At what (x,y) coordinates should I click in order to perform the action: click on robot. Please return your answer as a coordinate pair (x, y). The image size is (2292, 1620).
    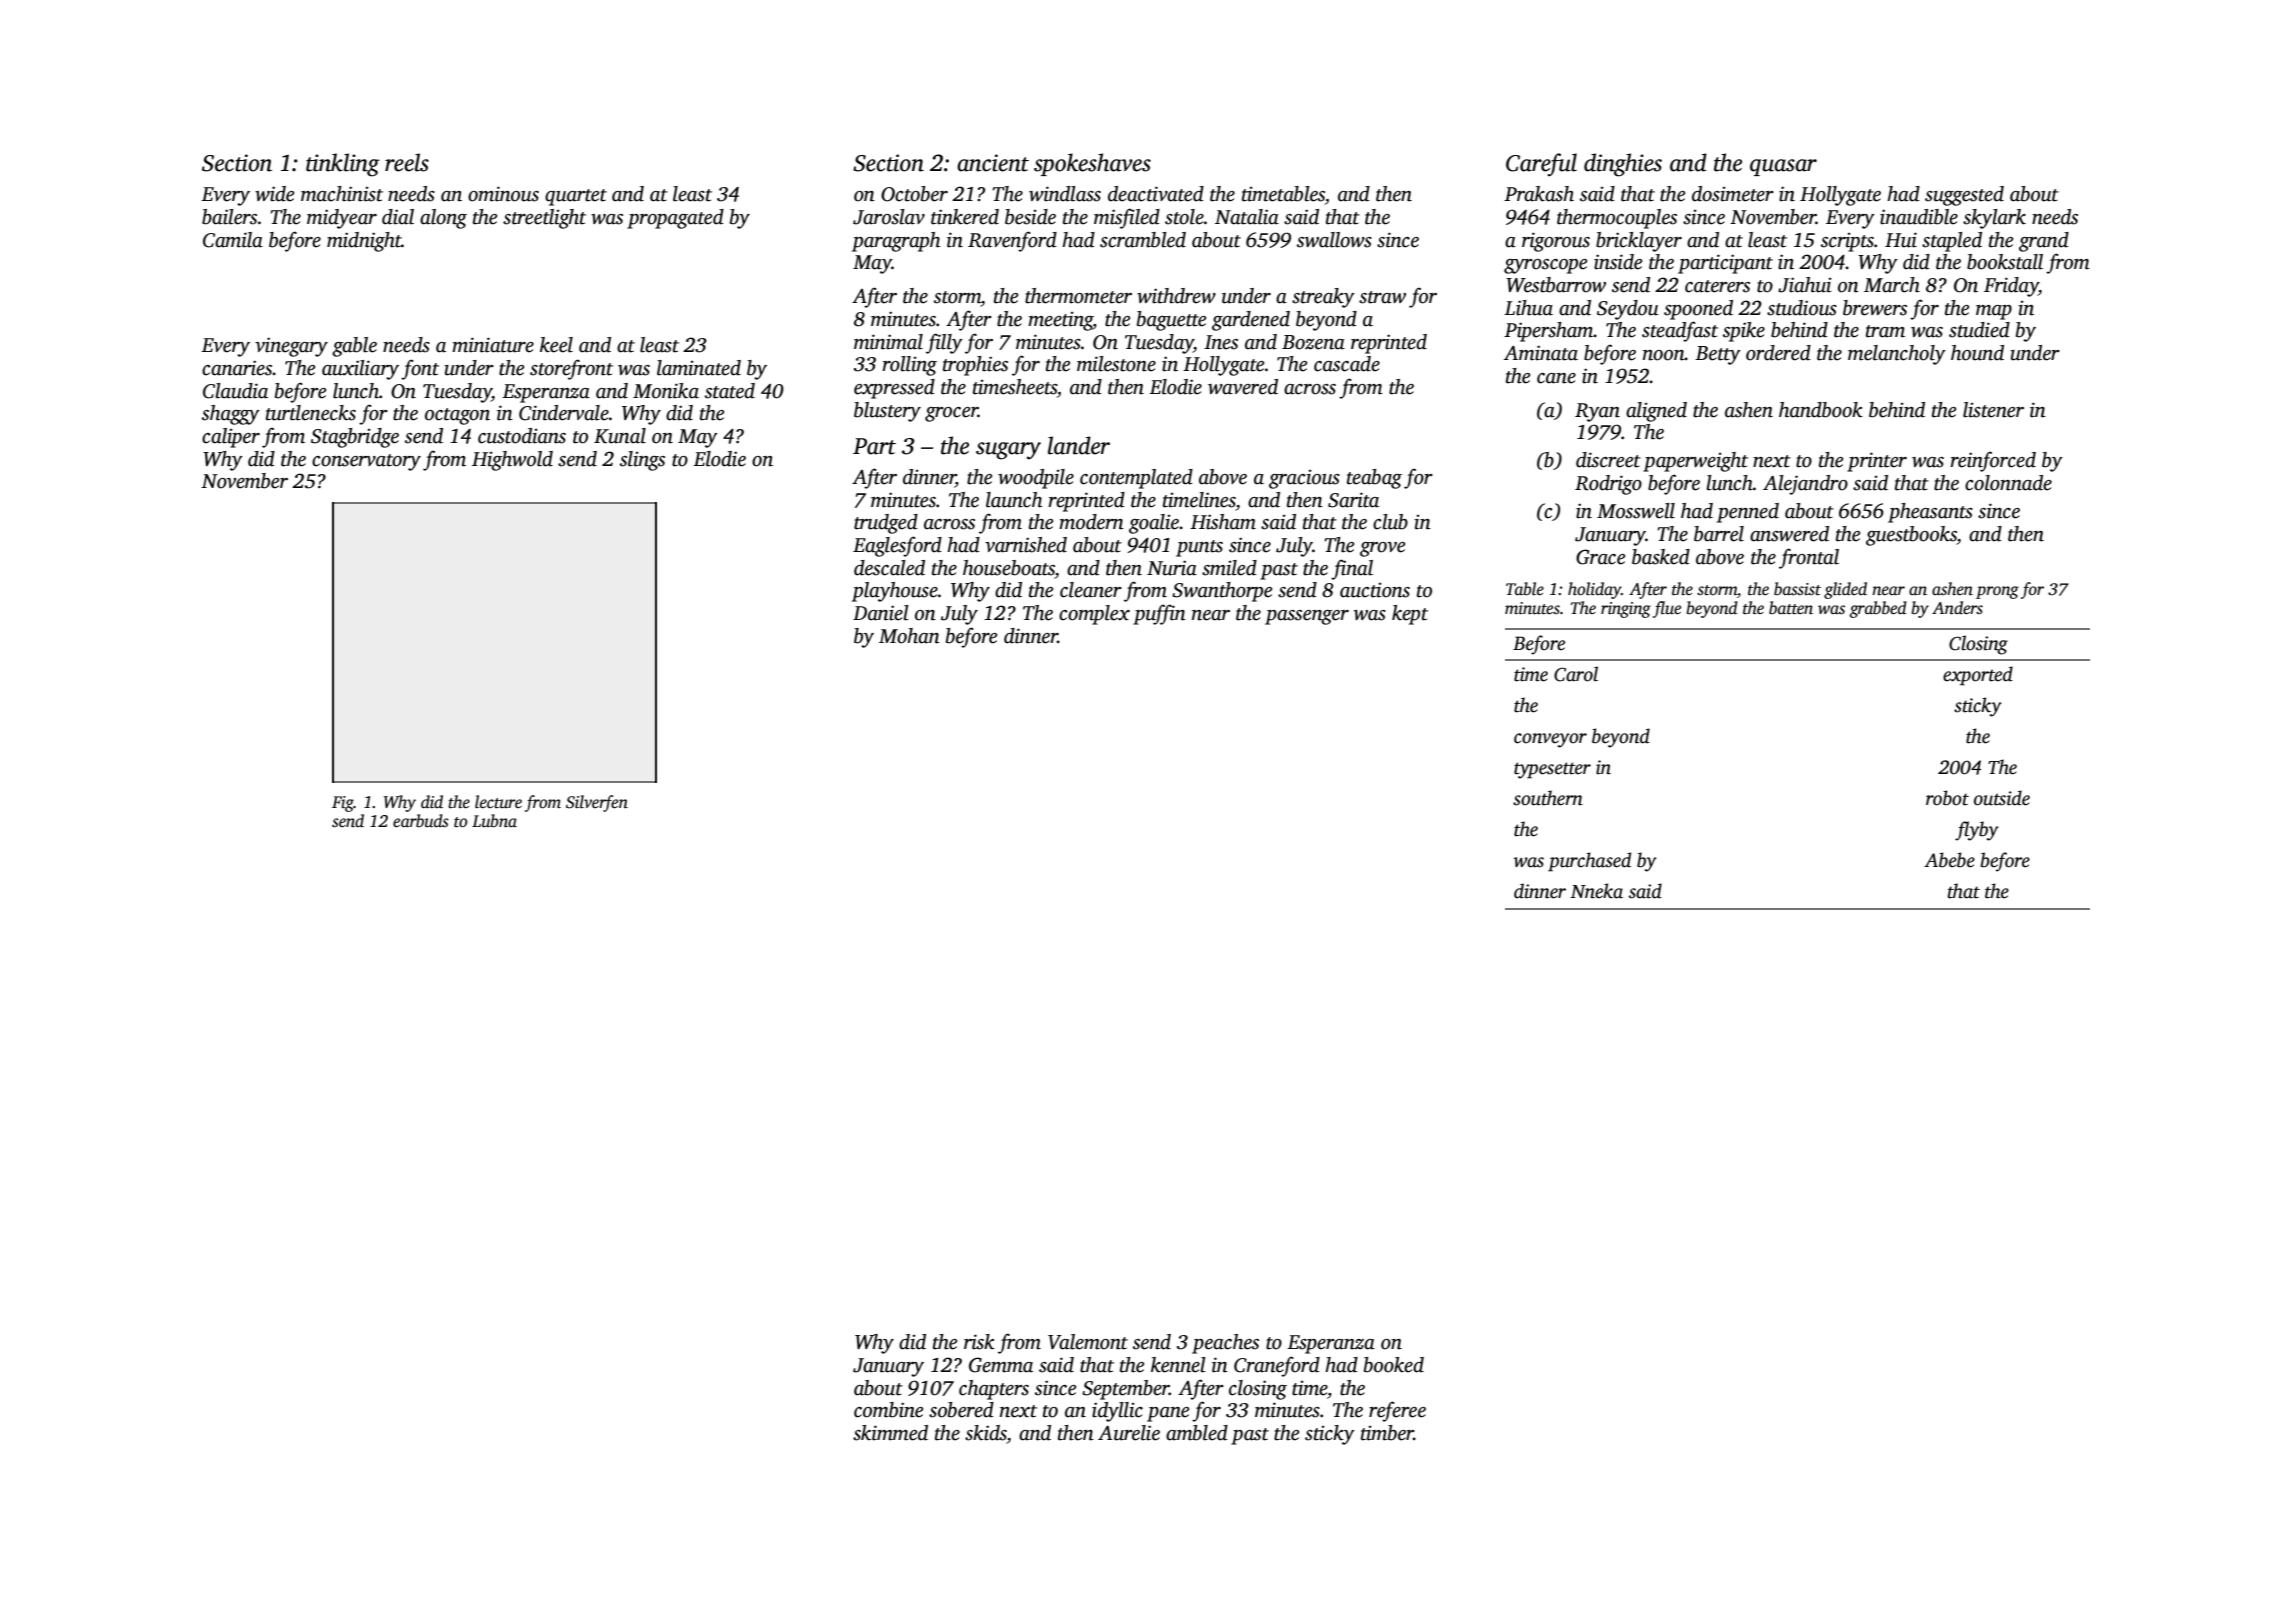
    Looking at the image, I should click on (1947, 798).
